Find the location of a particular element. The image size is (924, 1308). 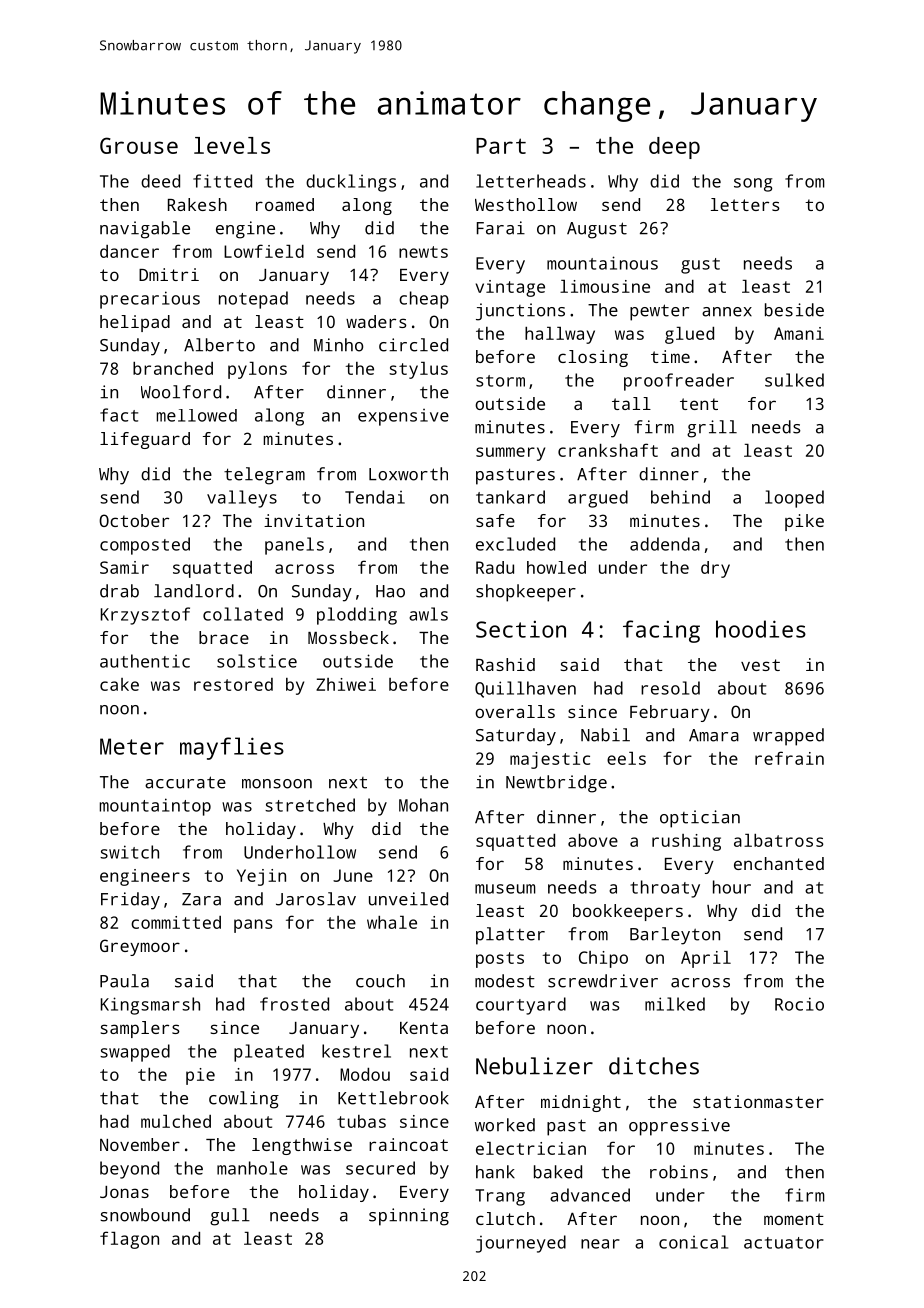

song is located at coordinates (753, 185).
